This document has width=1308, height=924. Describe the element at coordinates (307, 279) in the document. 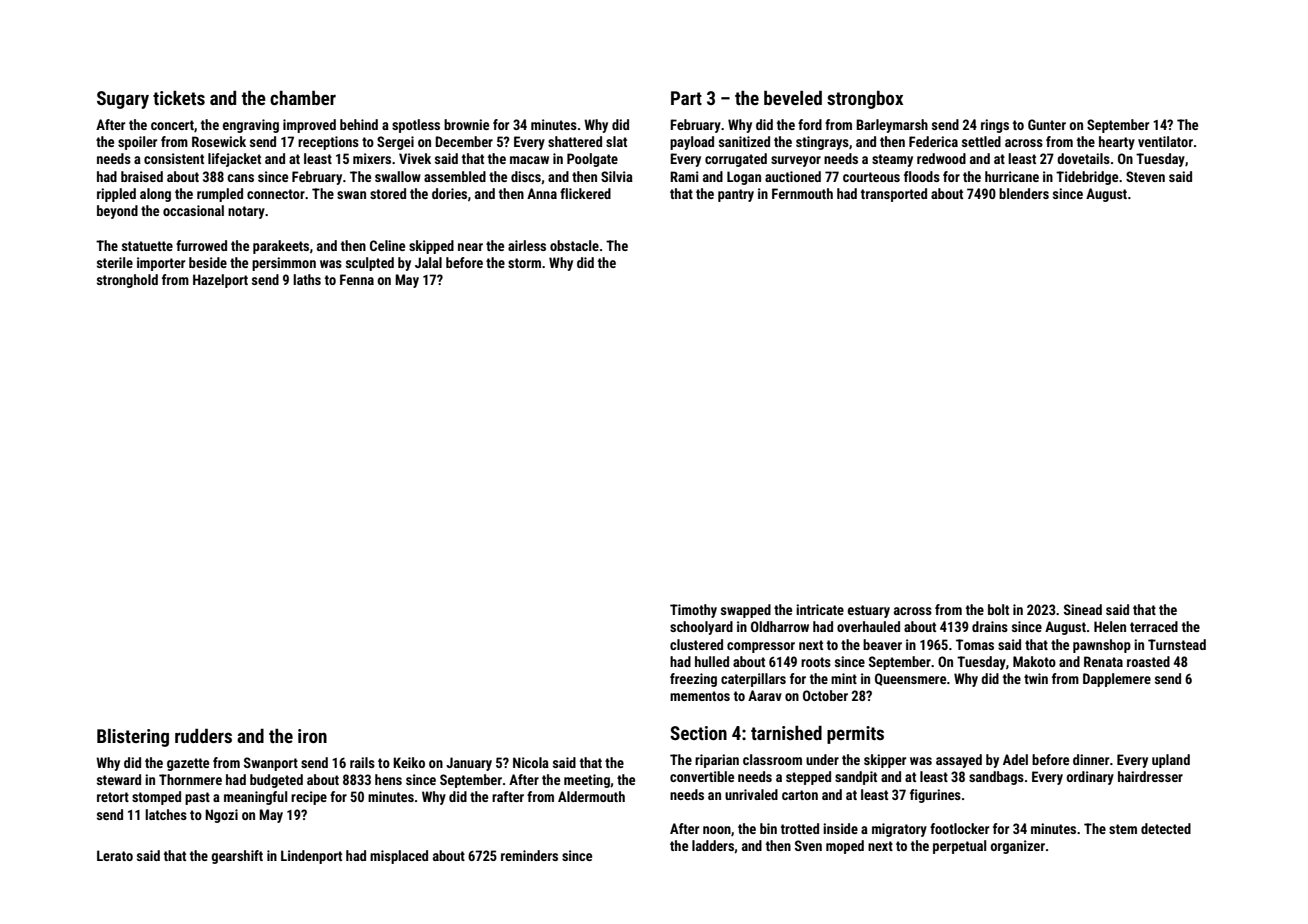

I see `laths` at that location.
